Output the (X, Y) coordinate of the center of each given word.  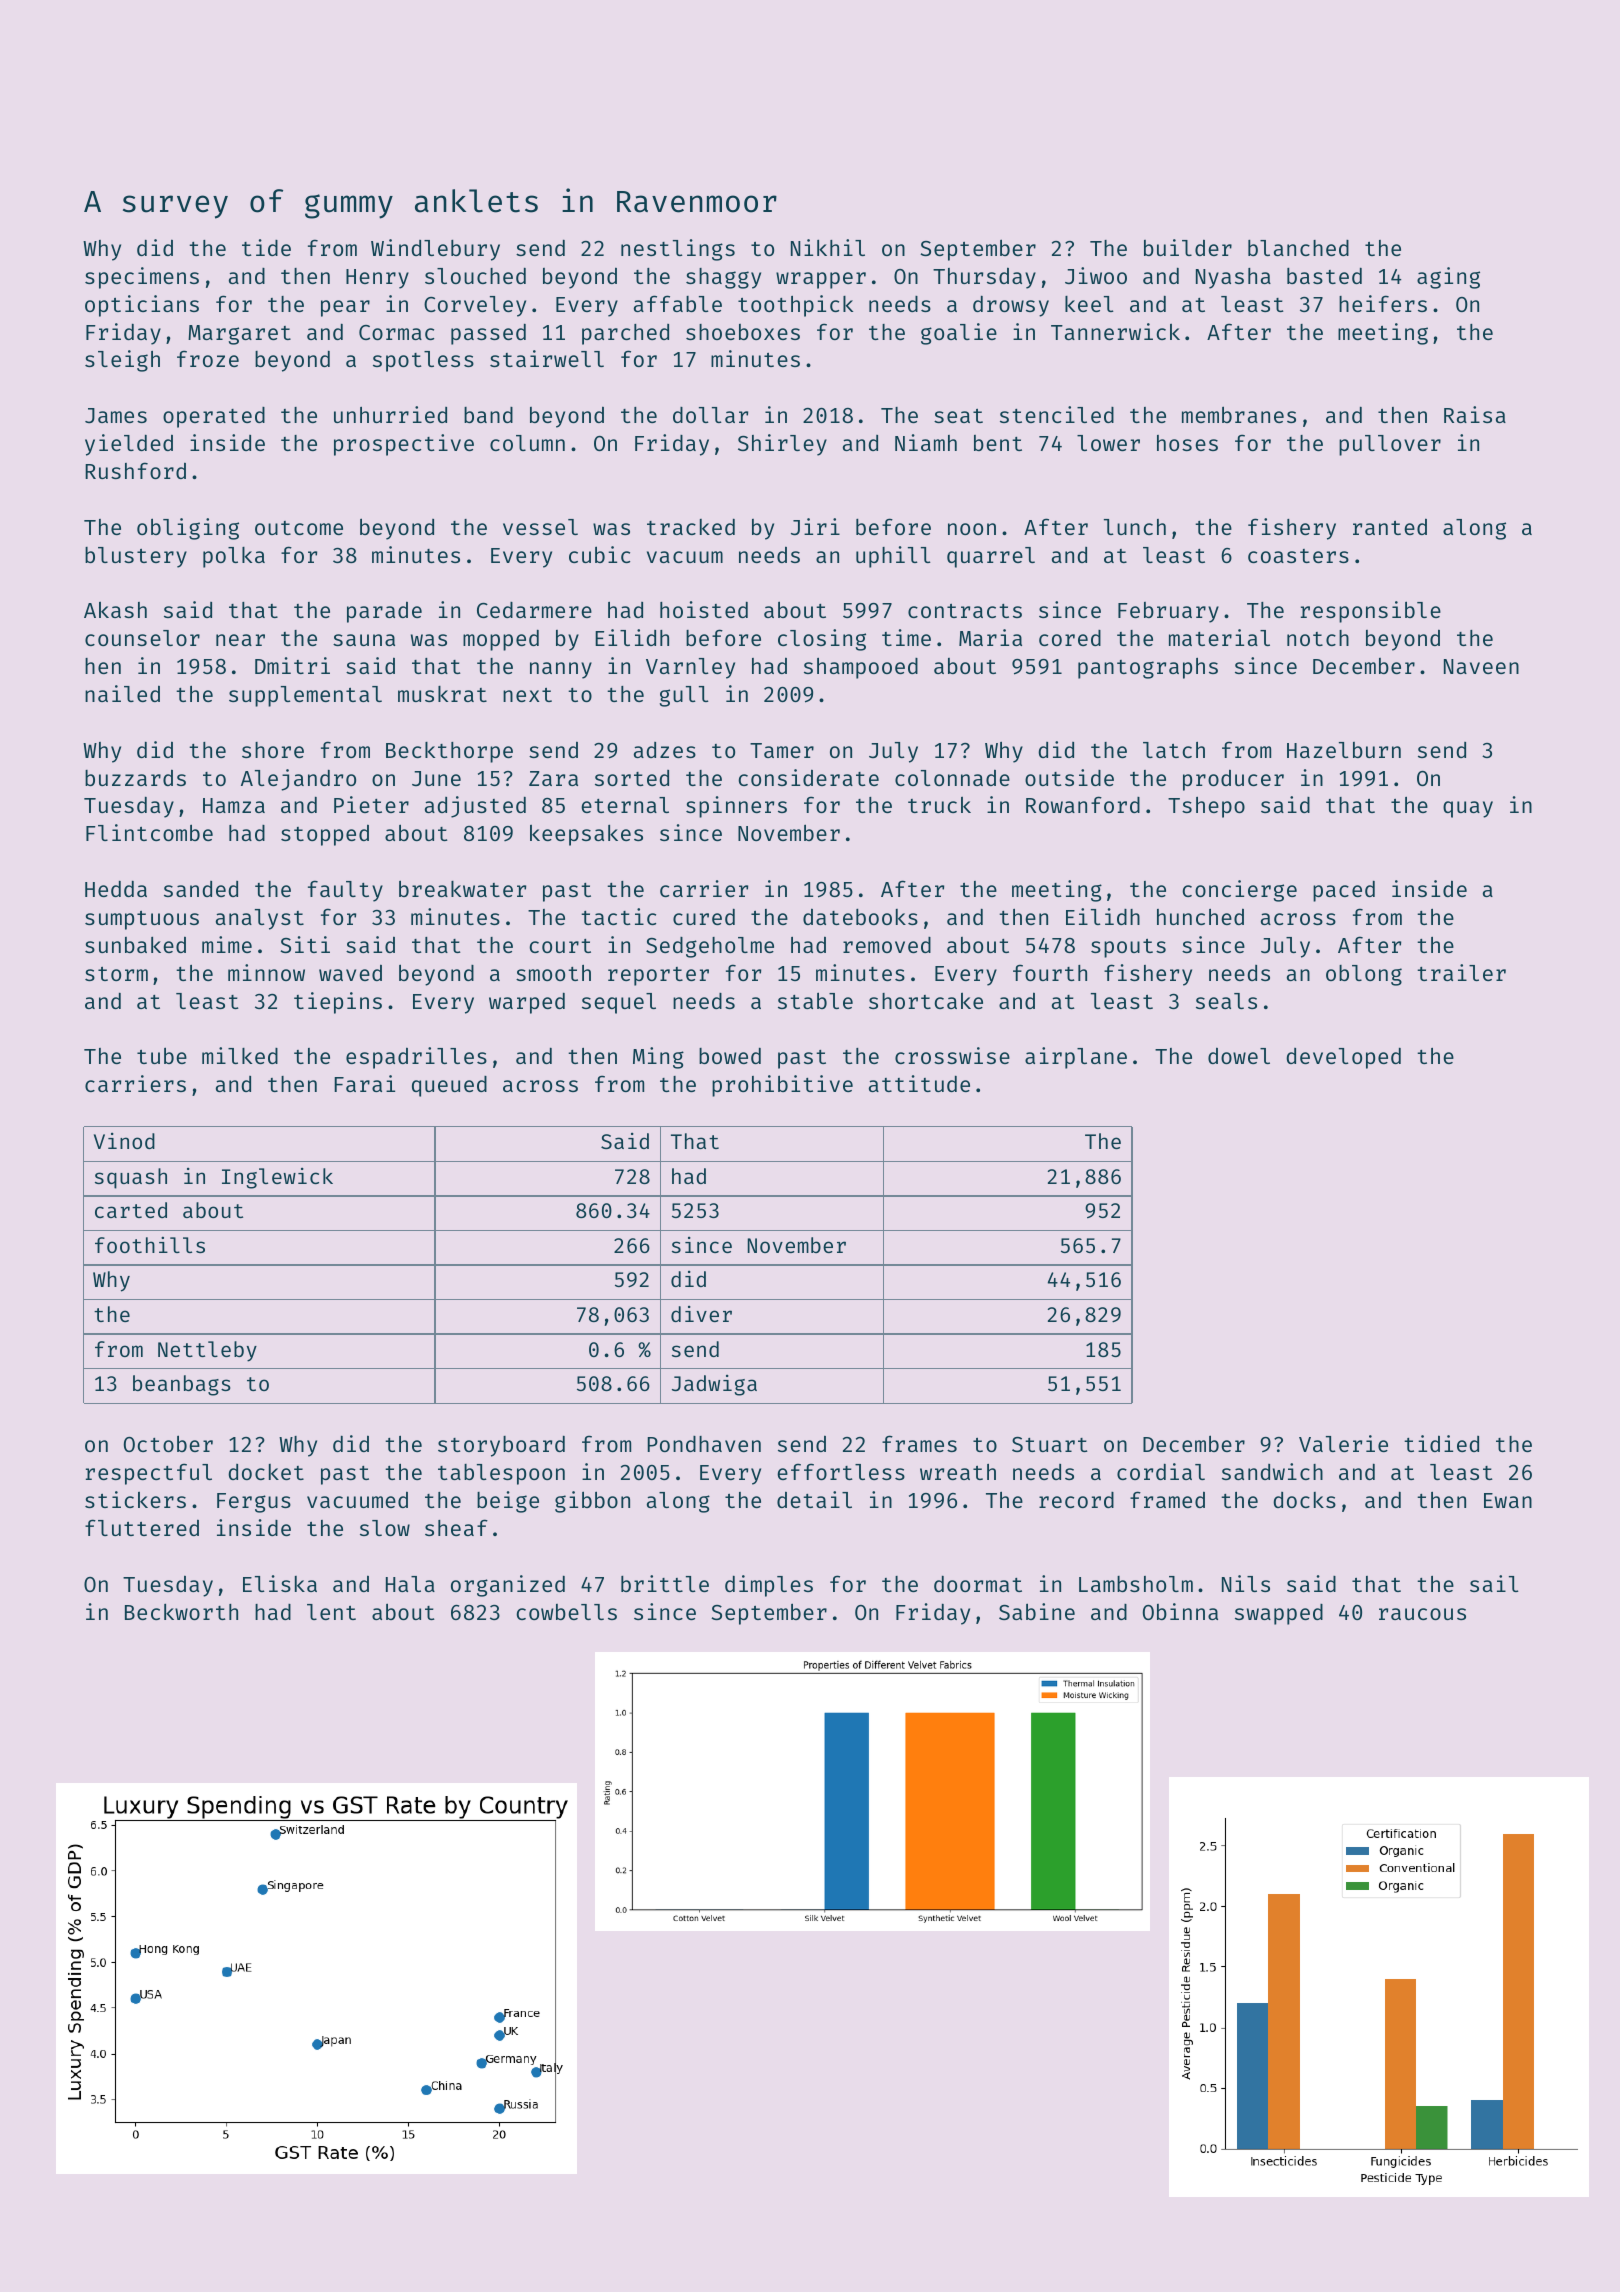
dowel (1239, 1056)
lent (331, 1612)
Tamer (782, 750)
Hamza (234, 805)
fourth (1050, 972)
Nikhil (828, 247)
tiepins (338, 1003)
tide (266, 247)
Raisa (1475, 414)
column (527, 443)
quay (1468, 809)
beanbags (182, 1385)
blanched (1298, 248)
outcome (299, 528)
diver (701, 1314)
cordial (1161, 1471)
